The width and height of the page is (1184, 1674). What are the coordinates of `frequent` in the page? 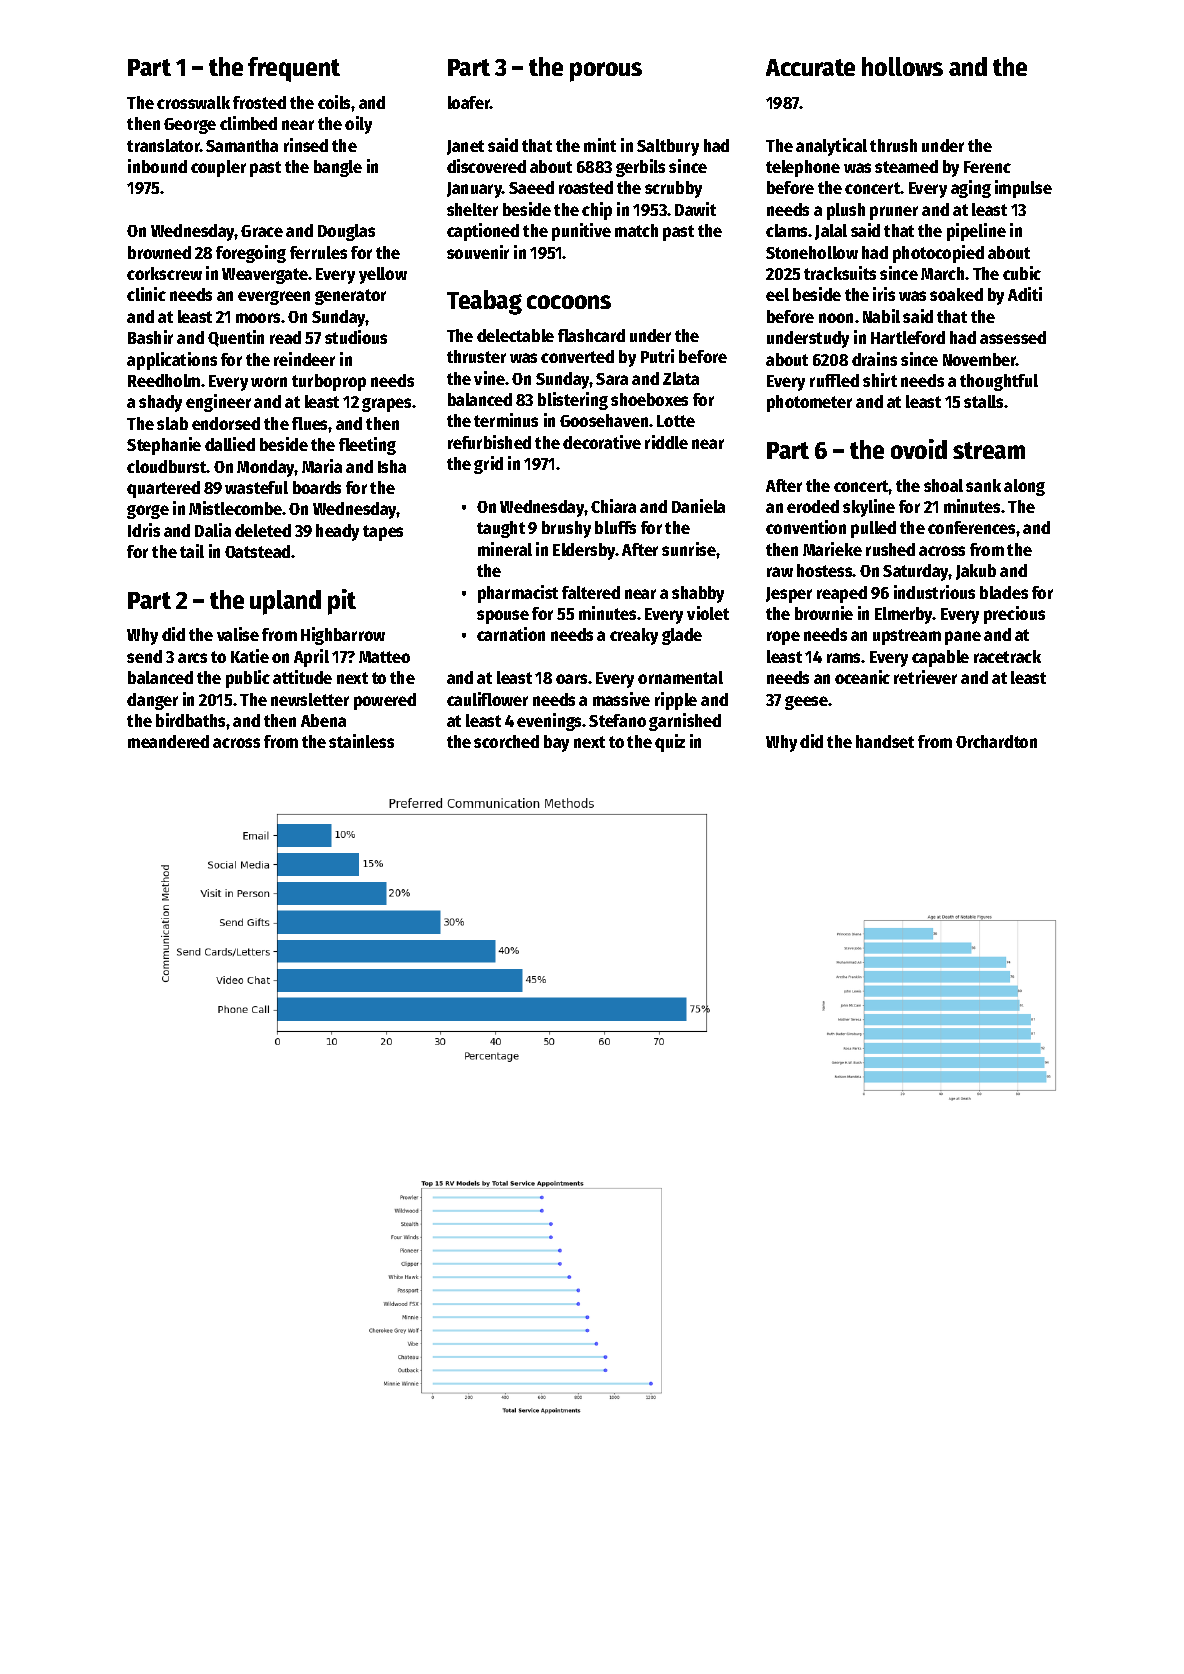 It's located at (294, 69).
